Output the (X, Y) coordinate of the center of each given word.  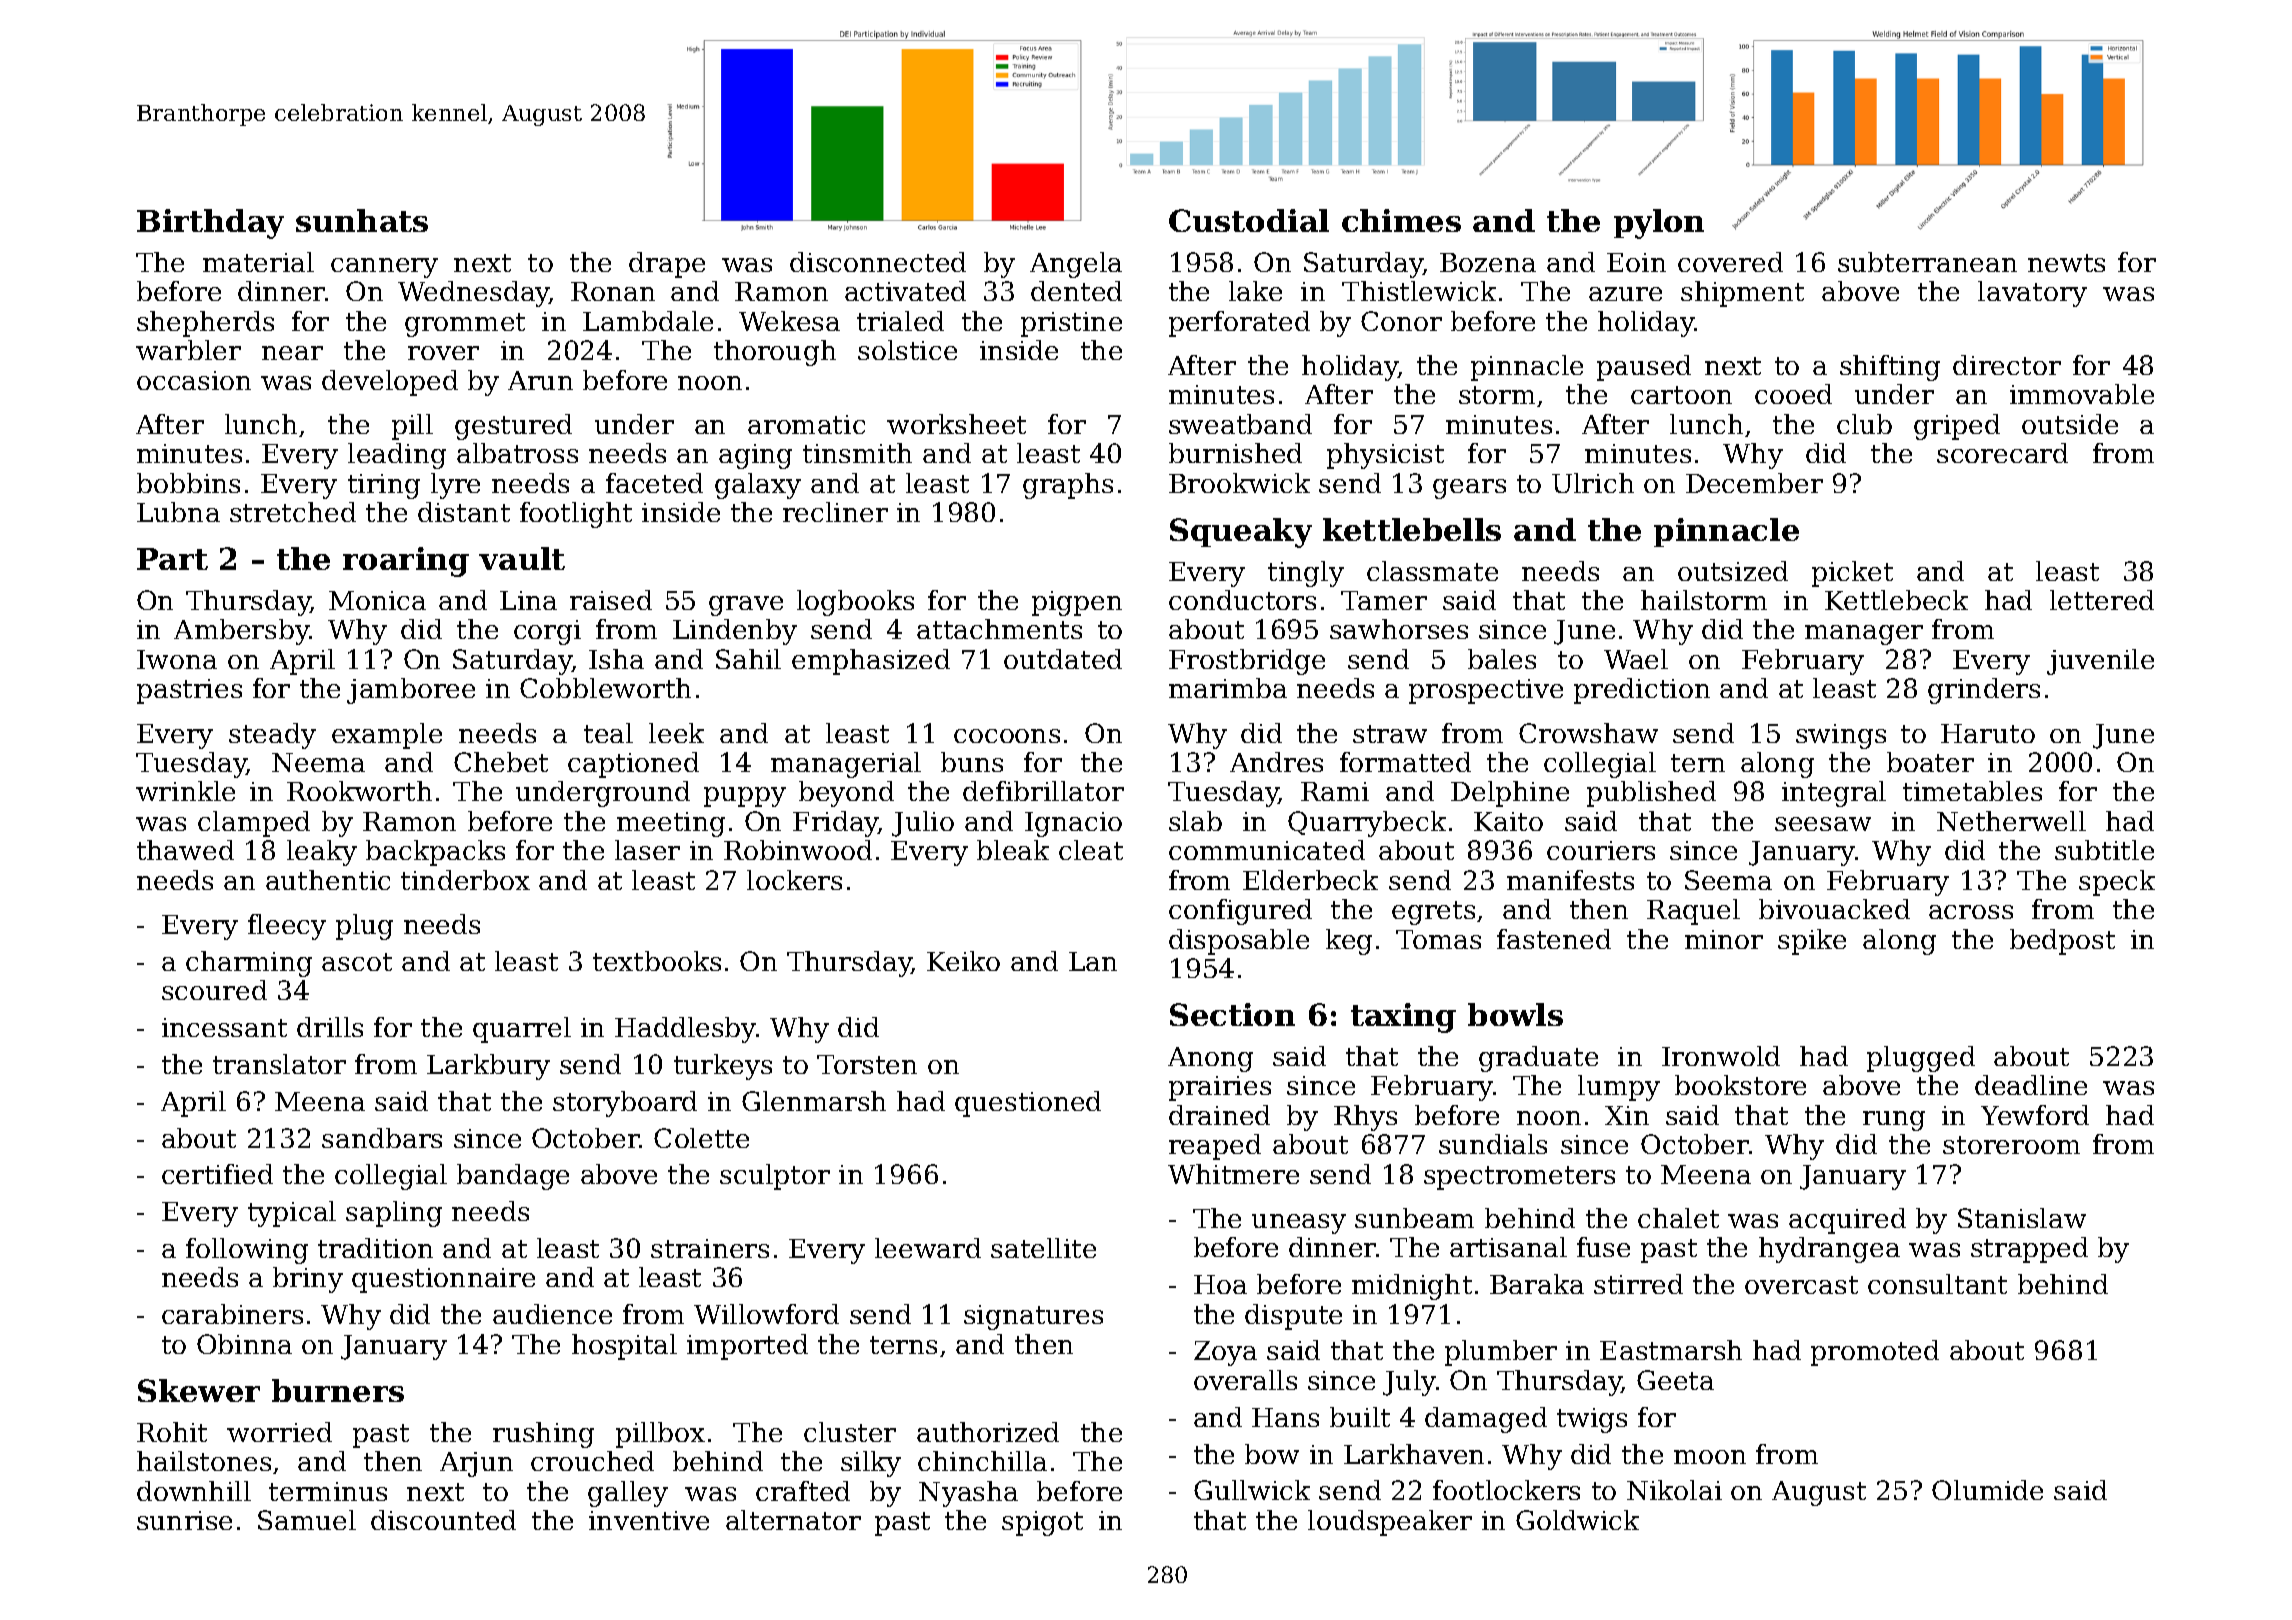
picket (1852, 574)
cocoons (1007, 736)
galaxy (758, 486)
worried (279, 1432)
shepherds (205, 324)
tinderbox (465, 880)
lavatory (2032, 294)
